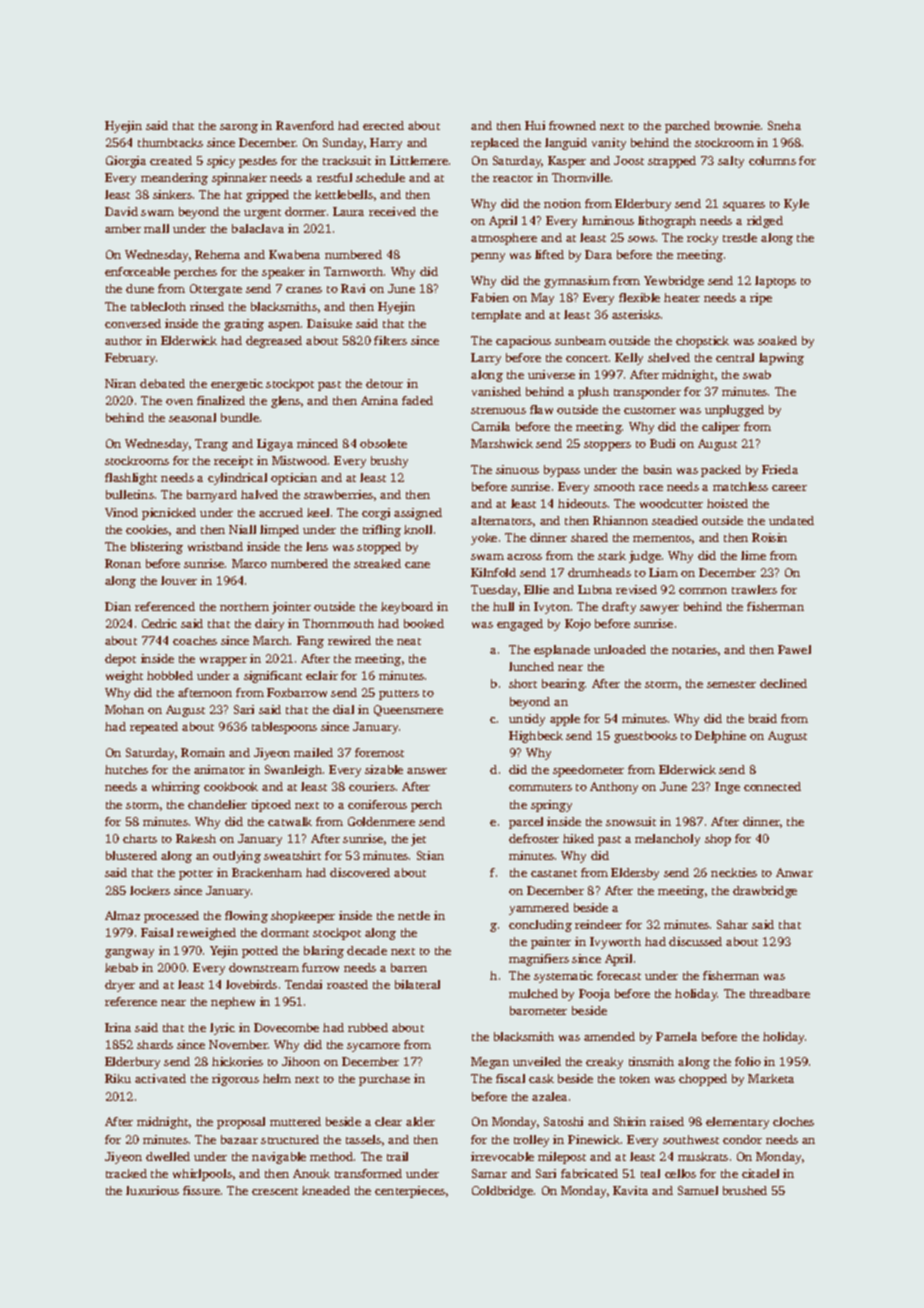 The image size is (924, 1308). I want to click on thumbtacks, so click(170, 142).
